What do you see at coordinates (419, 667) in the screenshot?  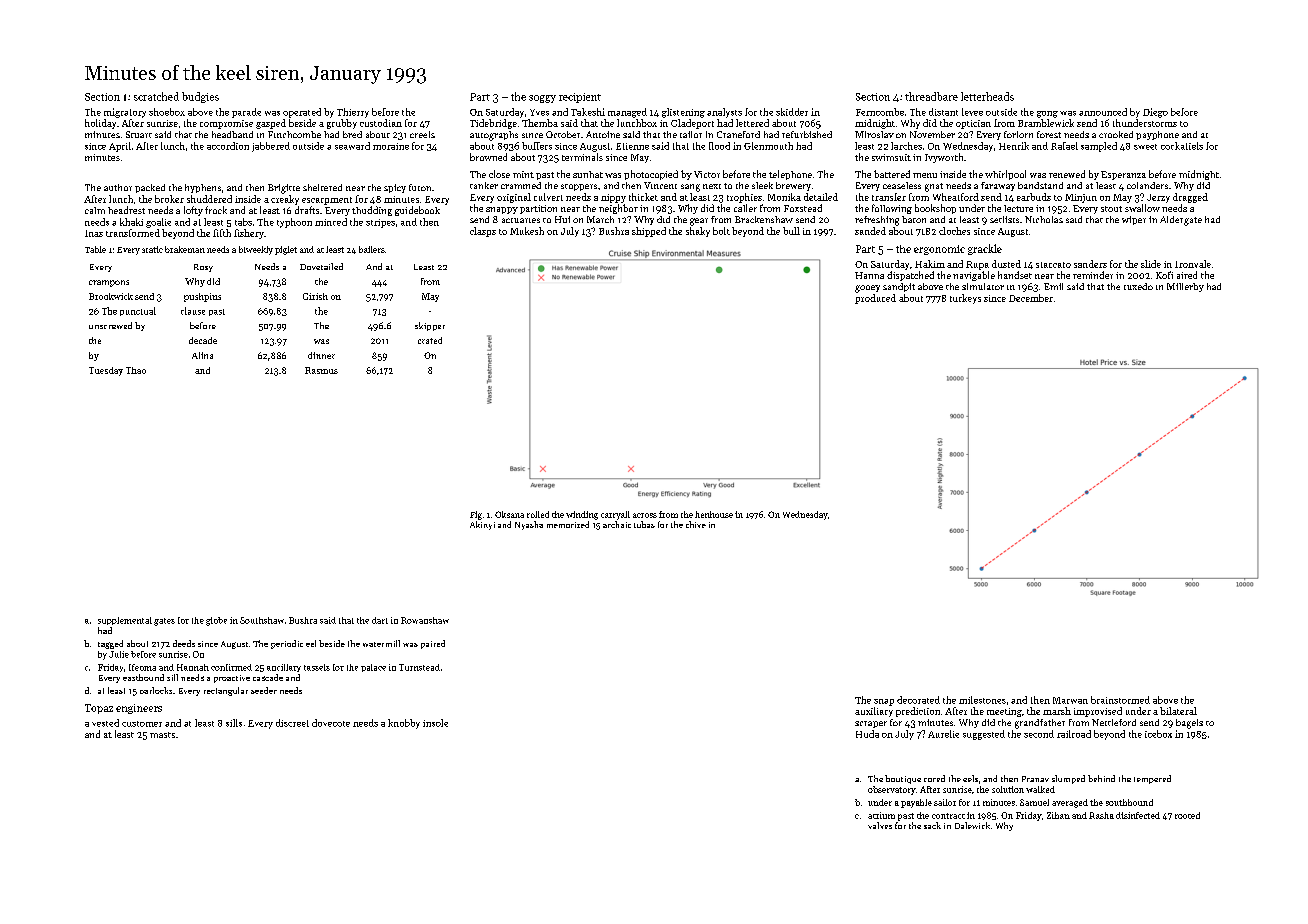 I see `Turnstead` at bounding box center [419, 667].
